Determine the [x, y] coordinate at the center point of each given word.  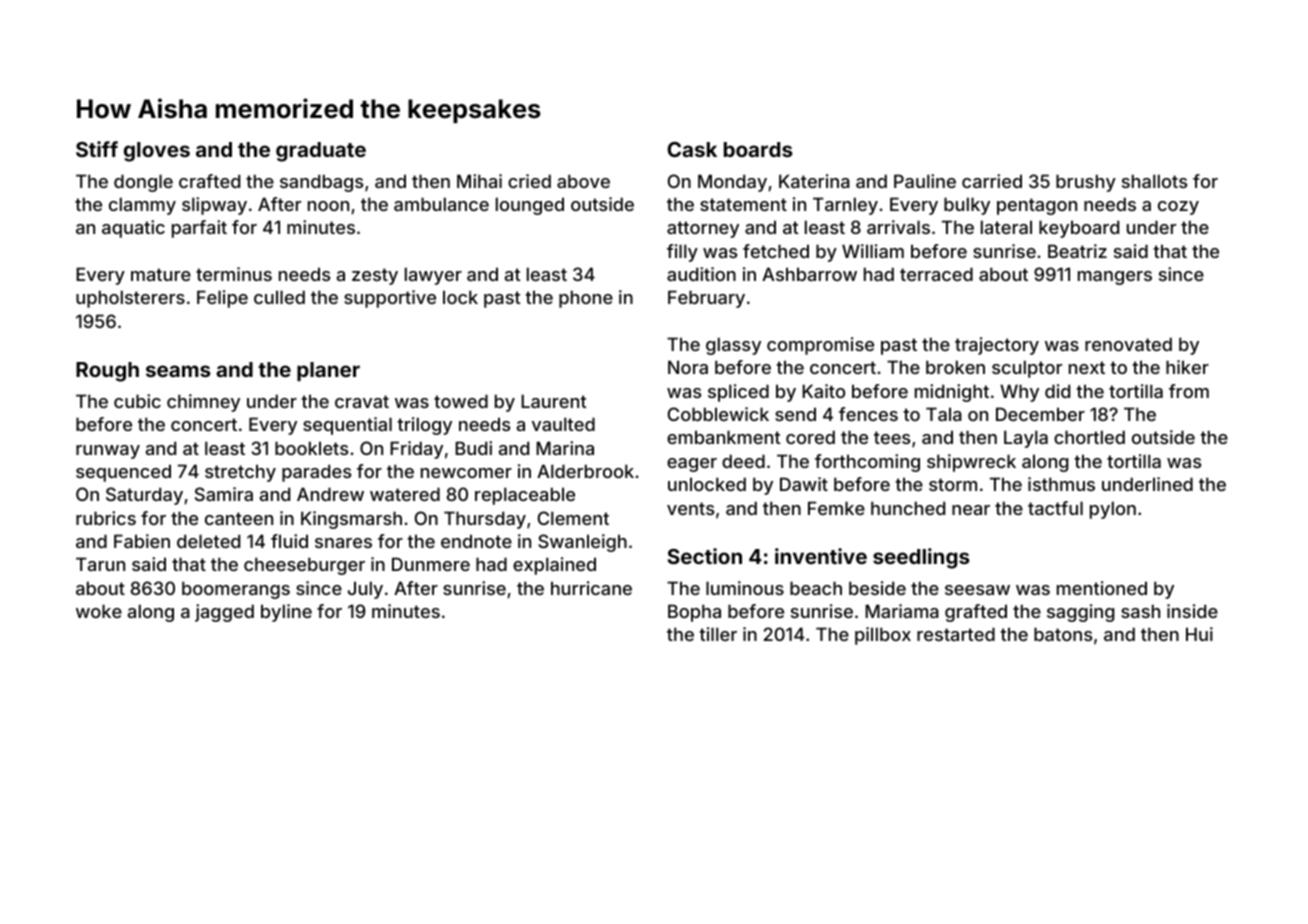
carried [992, 181]
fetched [776, 251]
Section [705, 556]
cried [529, 181]
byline [286, 613]
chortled [1089, 437]
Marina [565, 448]
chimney [203, 403]
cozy [1178, 208]
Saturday [144, 496]
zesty [375, 276]
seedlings [921, 558]
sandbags [321, 183]
